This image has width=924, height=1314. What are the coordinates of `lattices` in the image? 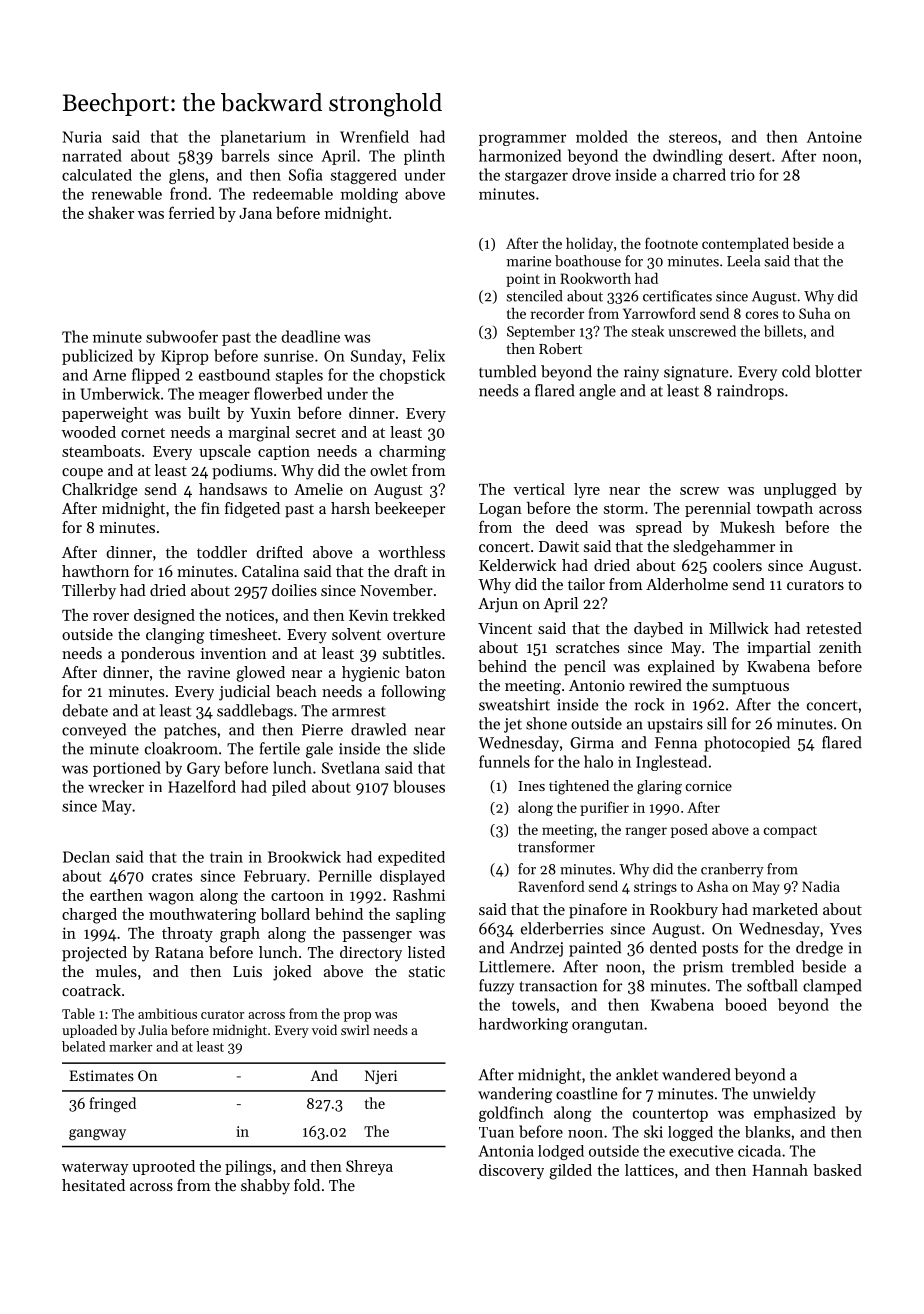 It's located at (649, 1170).
